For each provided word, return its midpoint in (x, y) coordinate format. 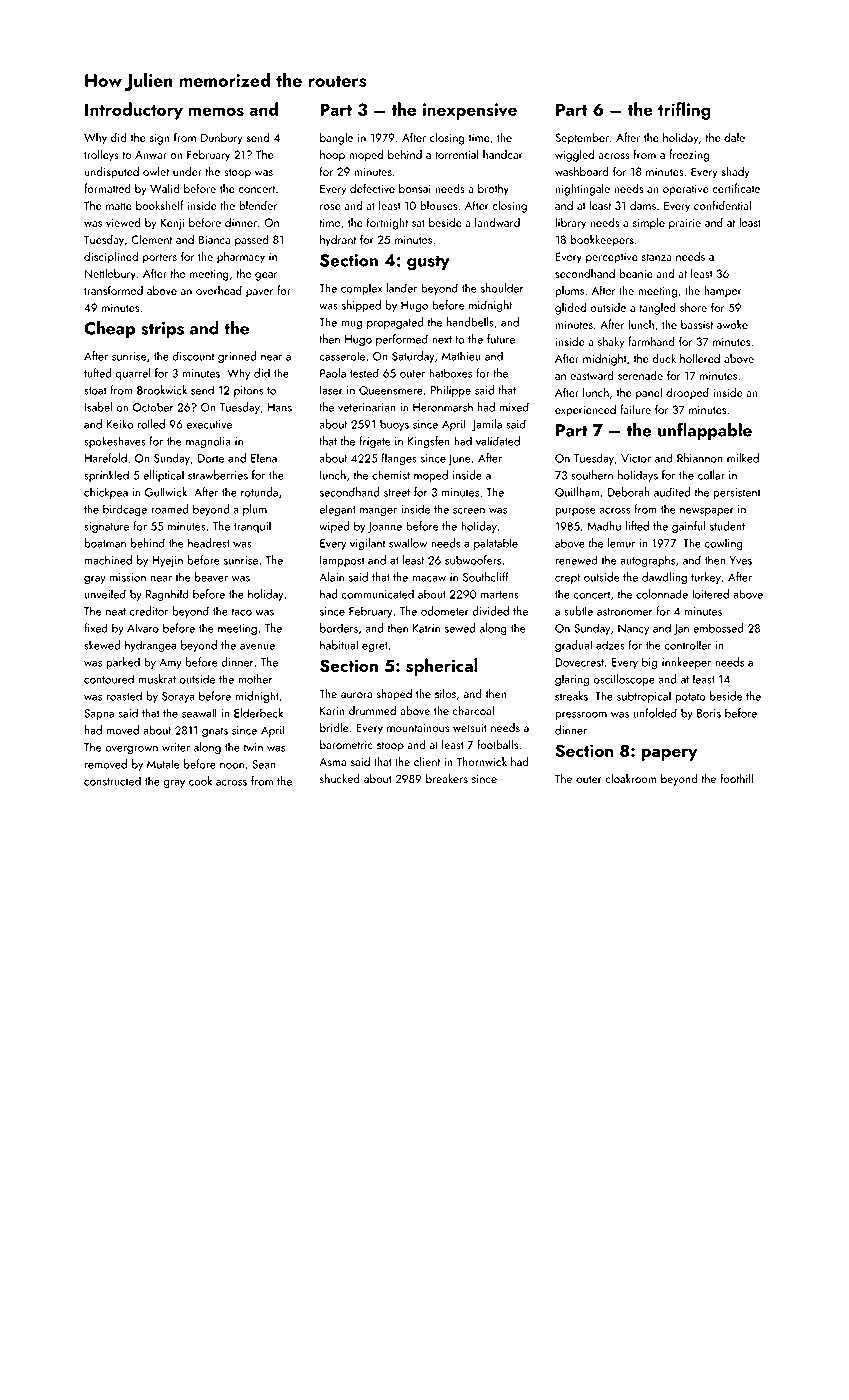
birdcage (125, 510)
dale (734, 137)
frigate (375, 442)
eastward (591, 375)
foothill (736, 778)
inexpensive (470, 111)
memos (216, 111)
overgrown (131, 750)
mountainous (418, 727)
